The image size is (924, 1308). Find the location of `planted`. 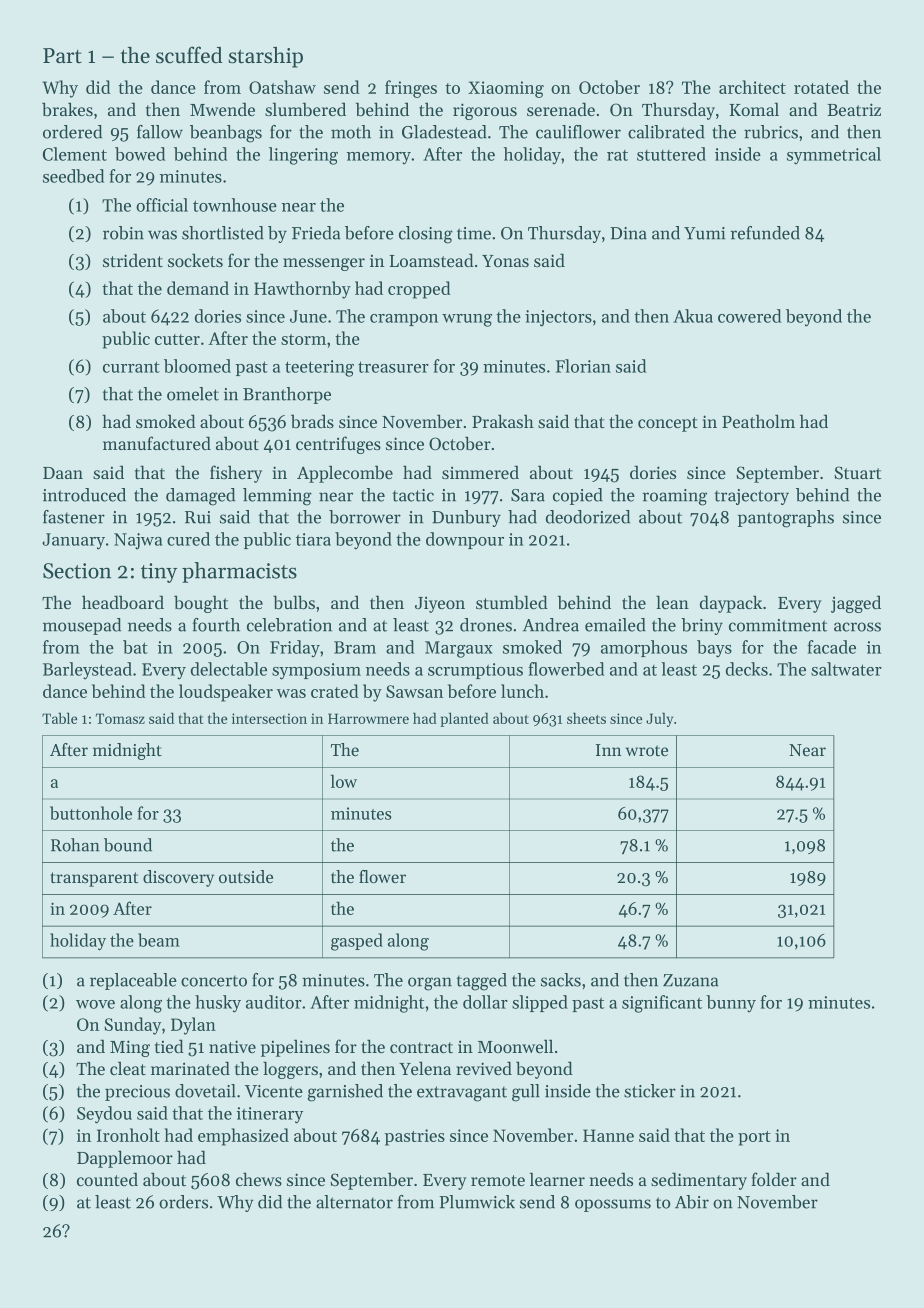

planted is located at coordinates (464, 719).
